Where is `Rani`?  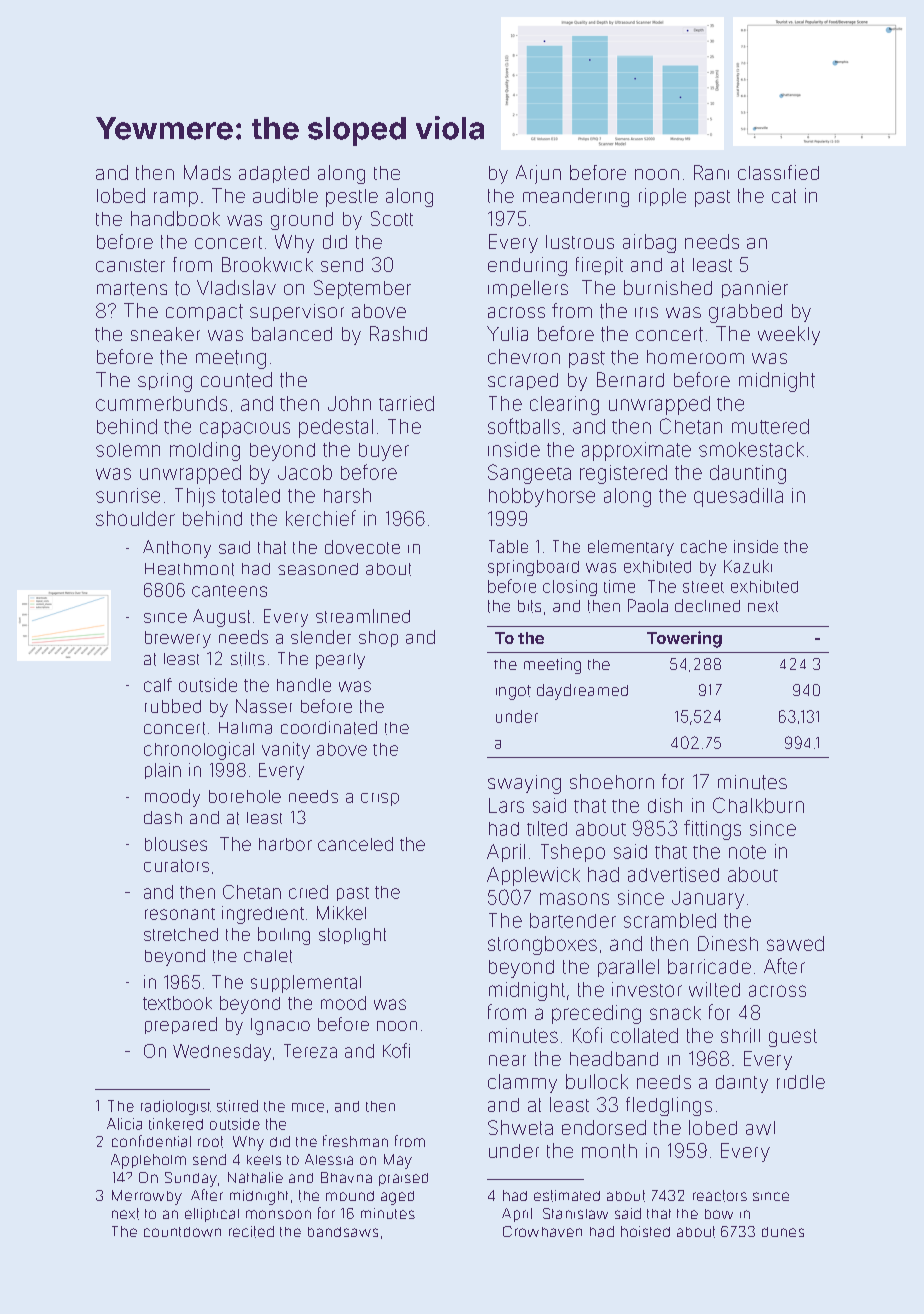
Rani is located at coordinates (711, 172).
